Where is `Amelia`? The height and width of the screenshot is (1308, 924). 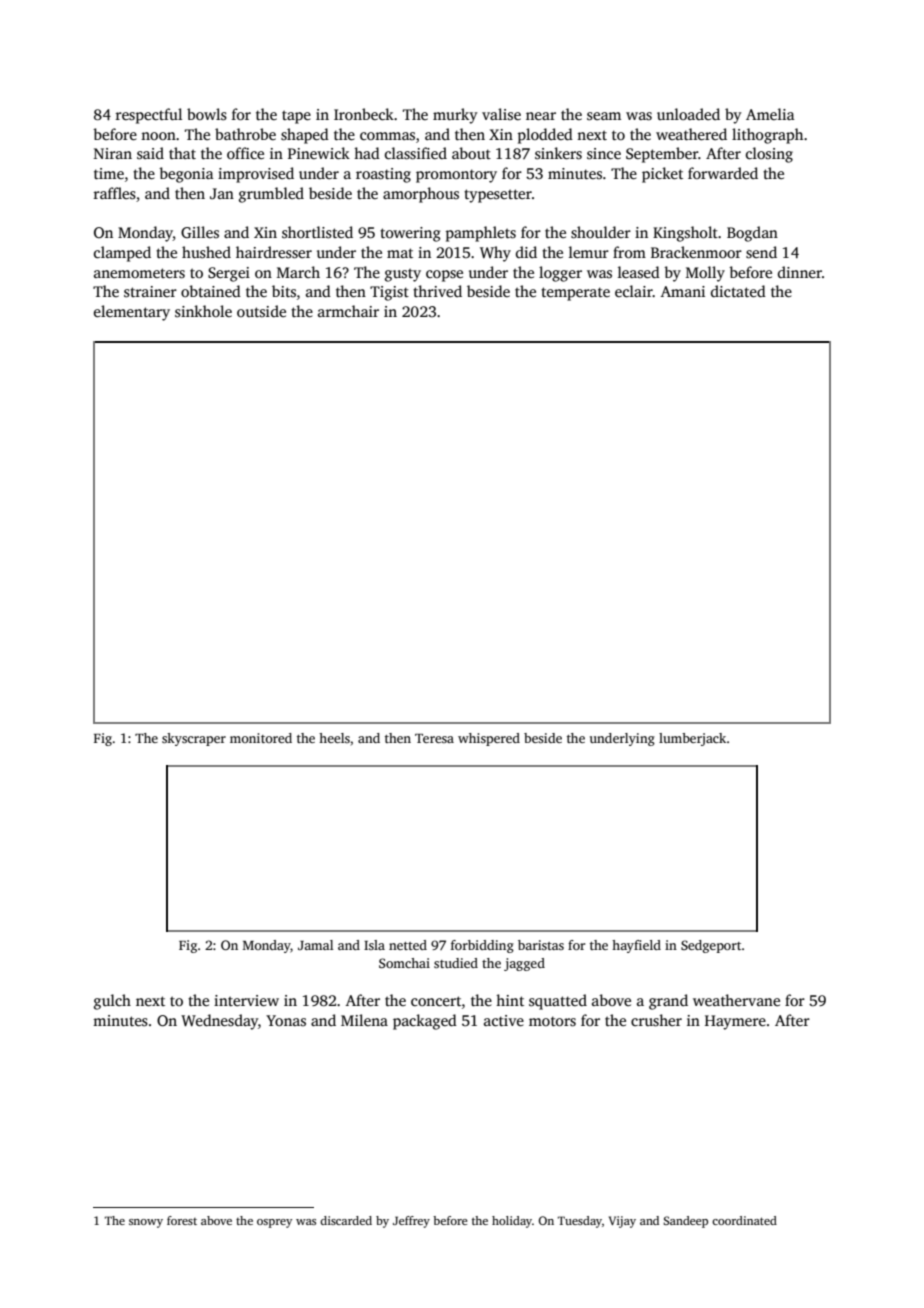 Amelia is located at coordinates (770, 114).
